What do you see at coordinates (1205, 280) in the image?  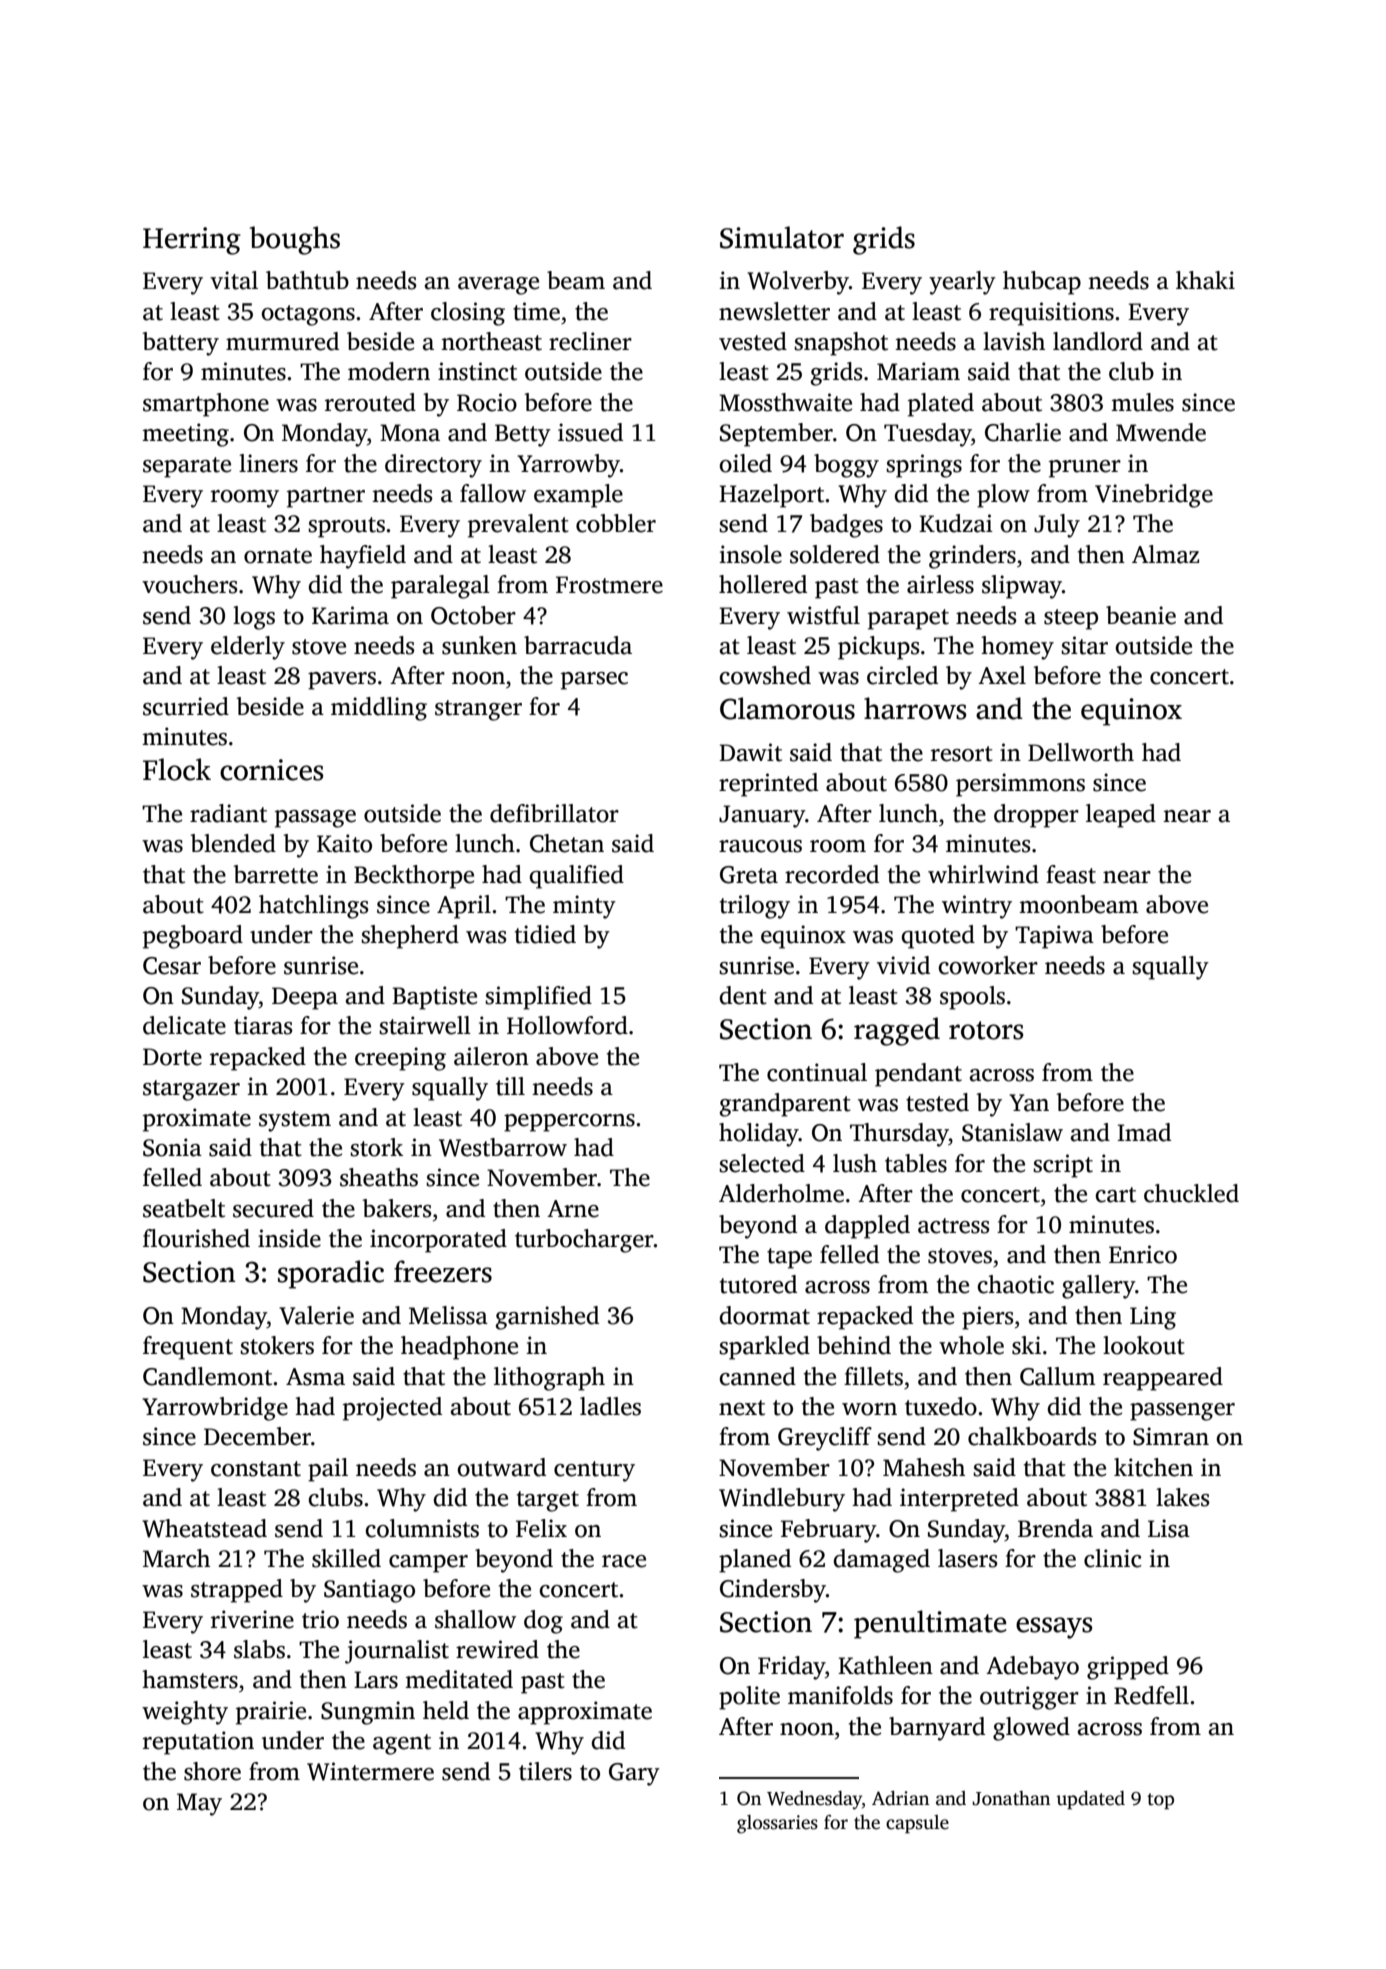 I see `khaki` at bounding box center [1205, 280].
